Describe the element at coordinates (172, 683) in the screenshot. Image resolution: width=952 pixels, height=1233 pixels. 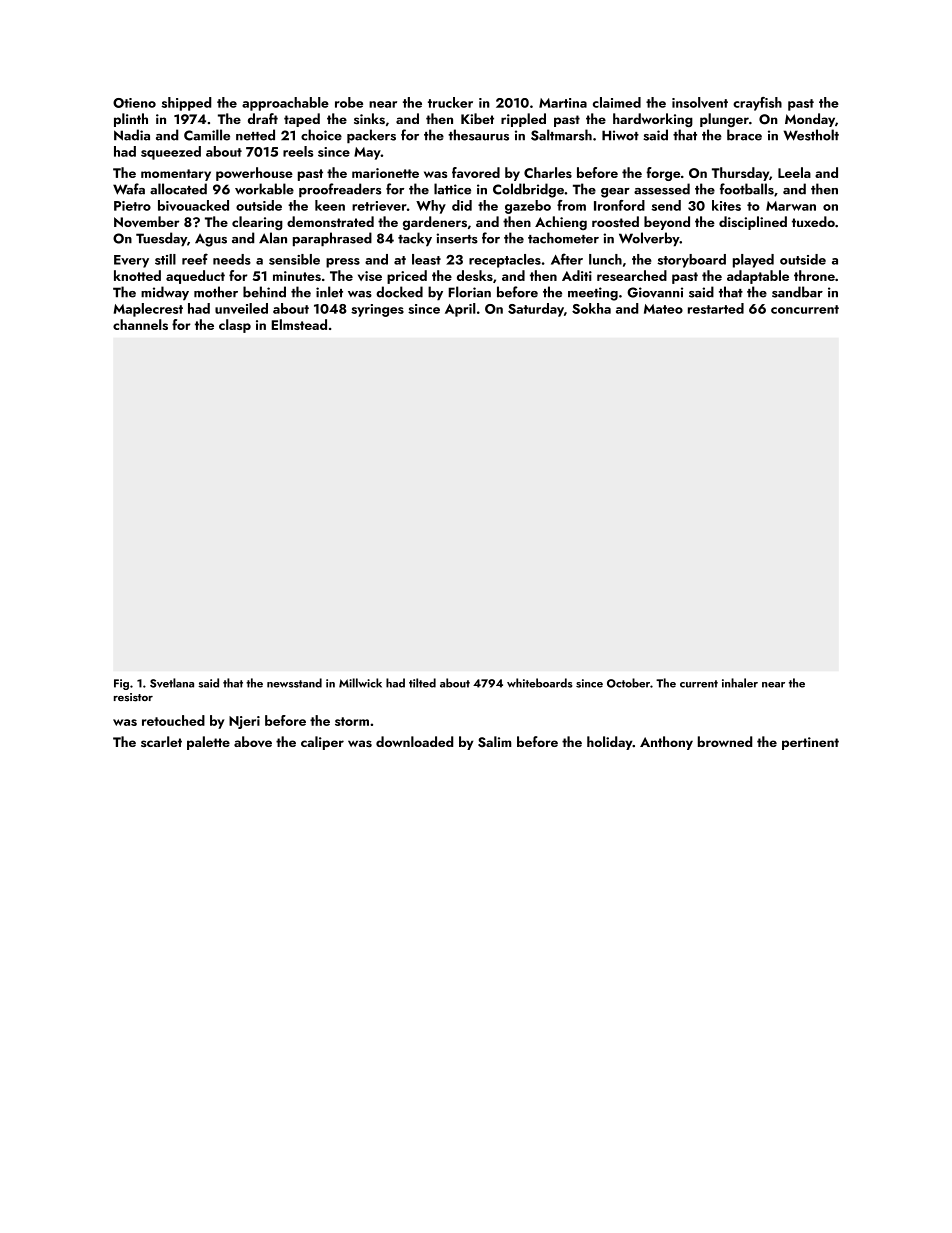
I see `Svetlana` at that location.
